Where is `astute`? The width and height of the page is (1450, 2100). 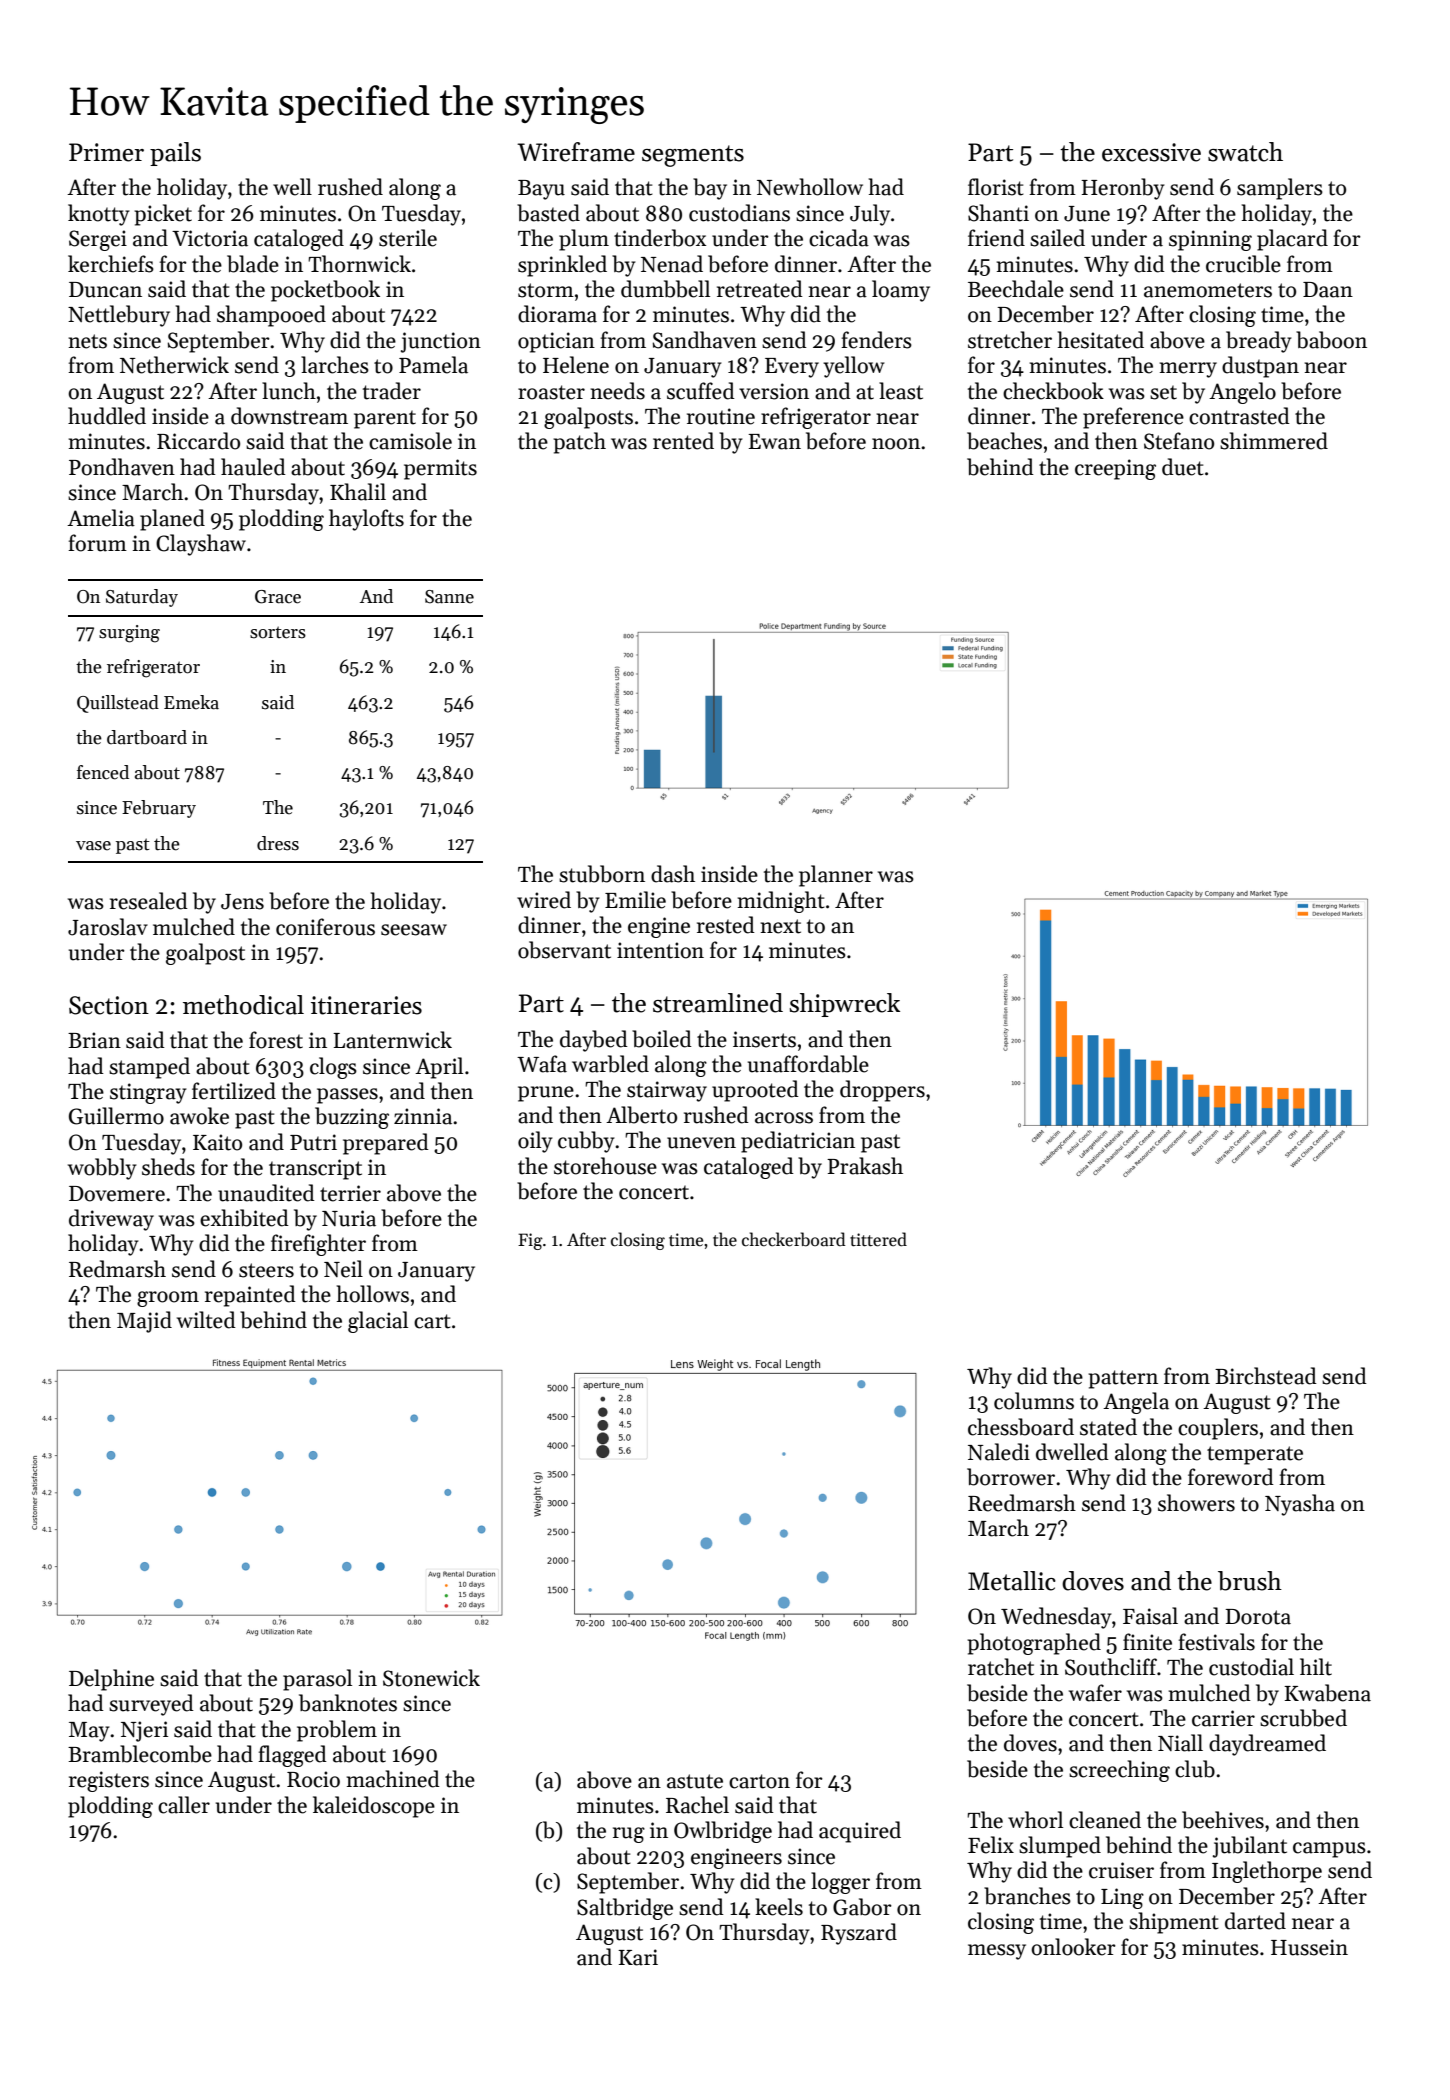 astute is located at coordinates (695, 1781).
